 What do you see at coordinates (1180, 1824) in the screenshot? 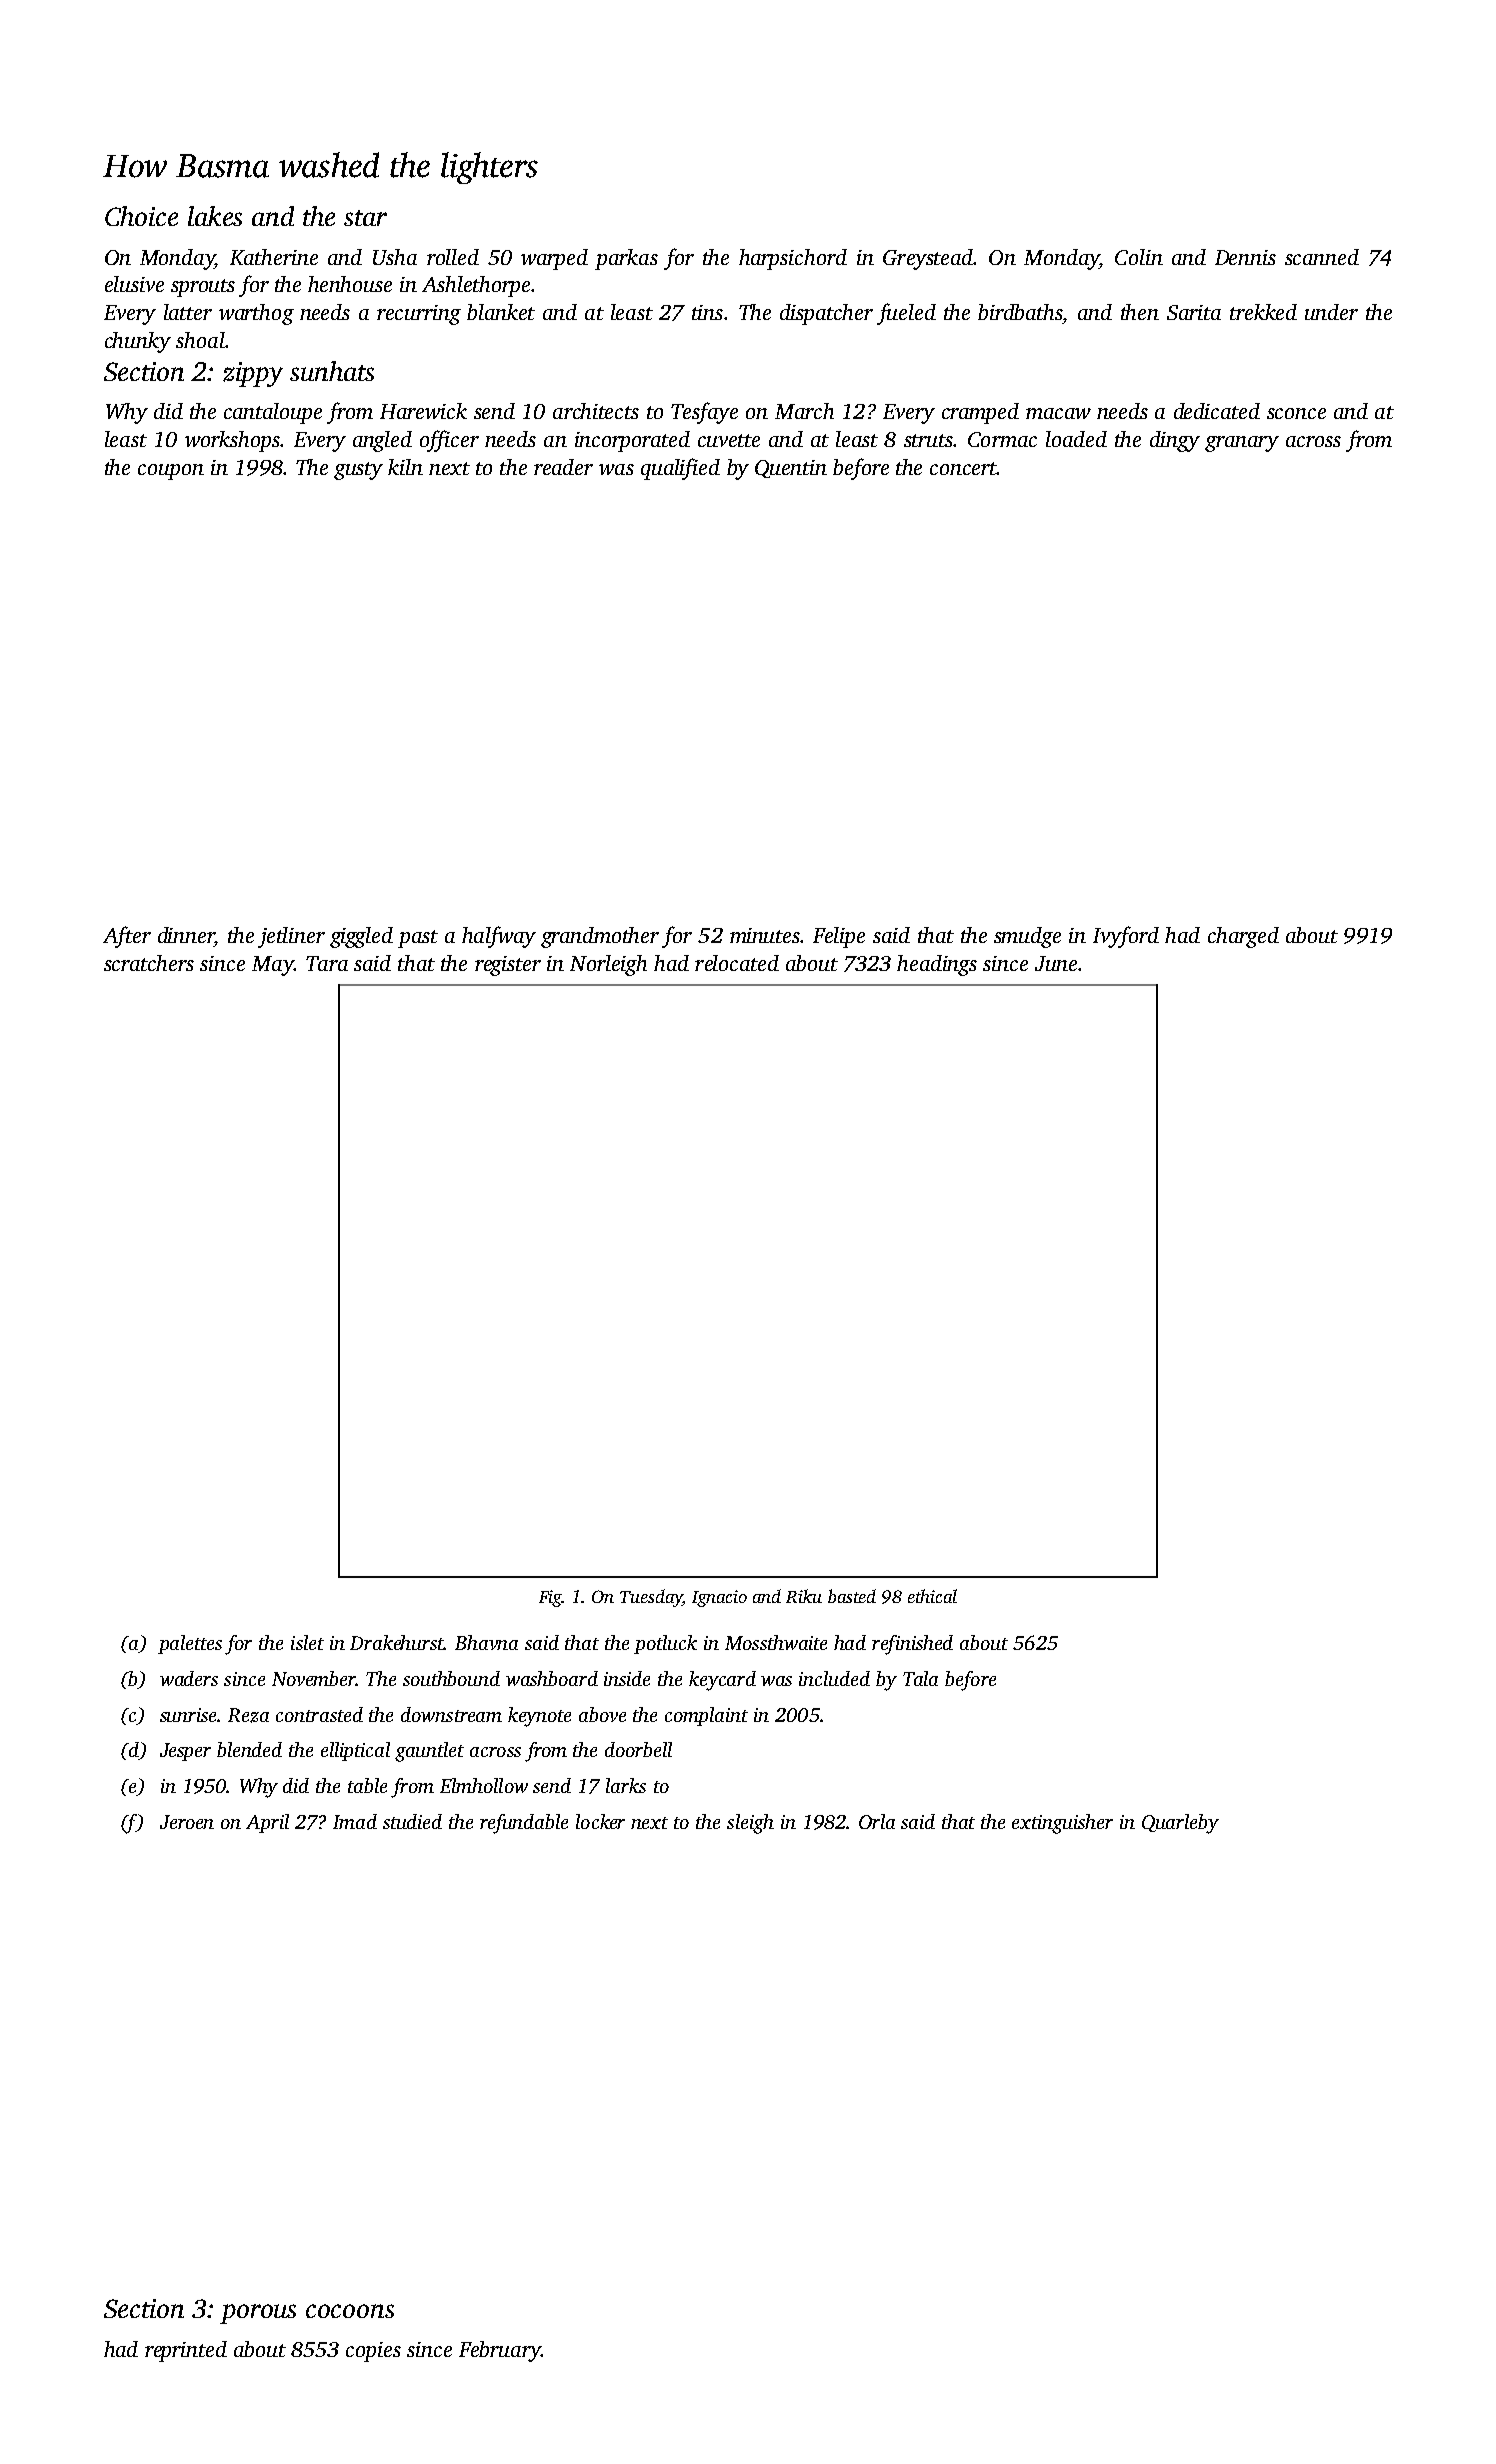
I see `Quarleby` at bounding box center [1180, 1824].
